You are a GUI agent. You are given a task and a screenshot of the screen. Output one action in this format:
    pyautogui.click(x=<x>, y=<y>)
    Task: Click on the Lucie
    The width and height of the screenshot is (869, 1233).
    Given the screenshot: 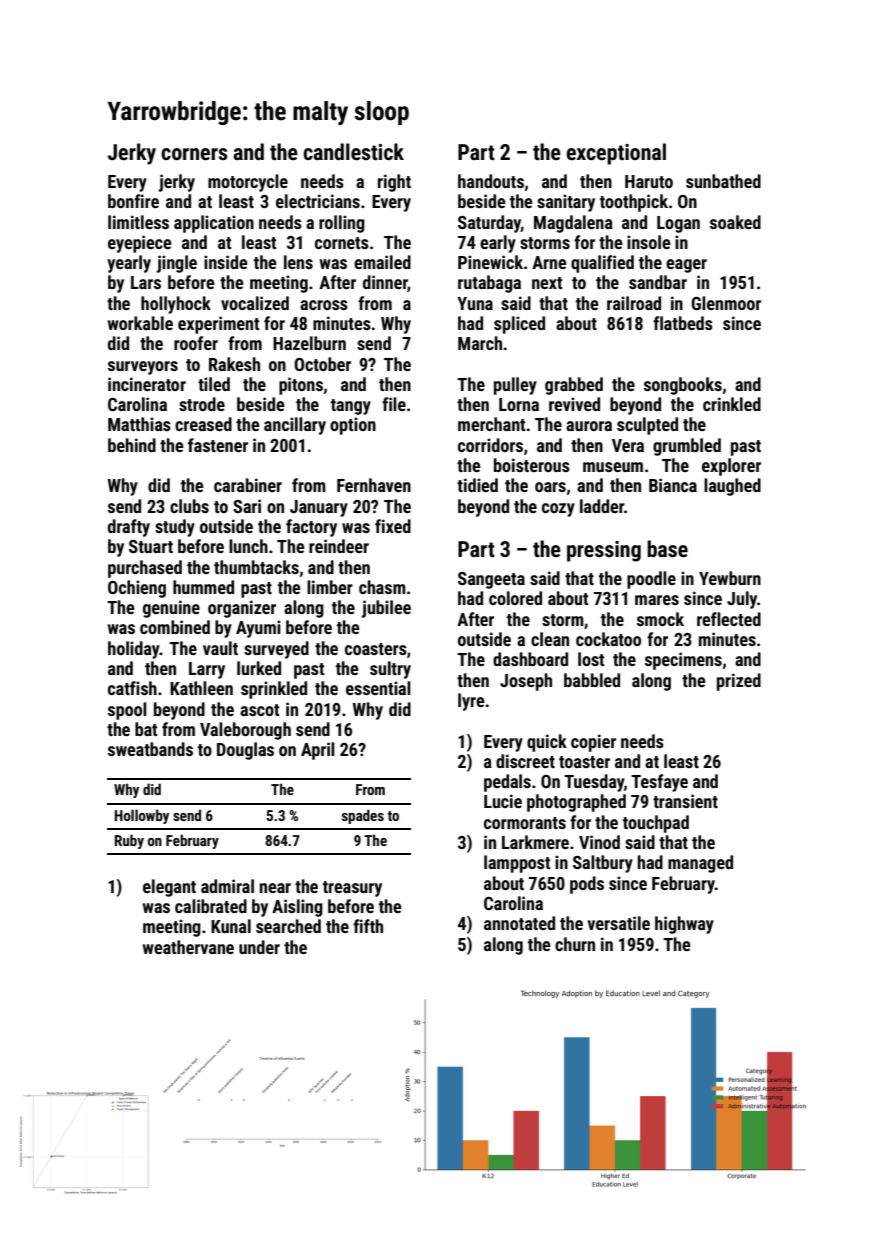 What is the action you would take?
    pyautogui.click(x=503, y=801)
